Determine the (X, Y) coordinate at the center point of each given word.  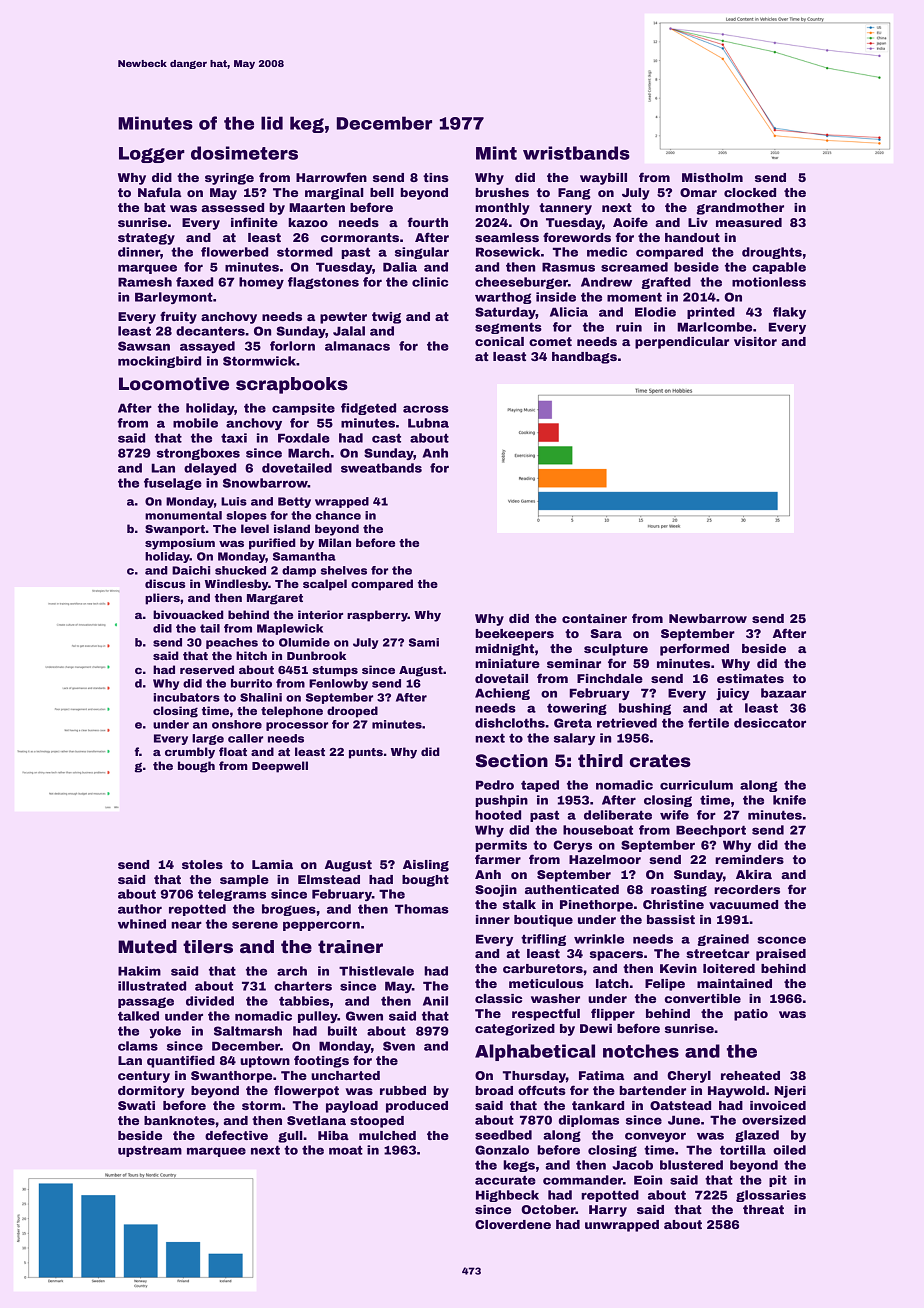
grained (723, 940)
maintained (734, 983)
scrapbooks (292, 385)
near (186, 925)
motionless (769, 282)
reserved (207, 669)
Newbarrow (708, 618)
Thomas (422, 909)
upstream (150, 1151)
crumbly (190, 753)
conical (499, 341)
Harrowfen (331, 177)
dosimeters (244, 153)
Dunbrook (316, 655)
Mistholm (712, 177)
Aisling (426, 866)
